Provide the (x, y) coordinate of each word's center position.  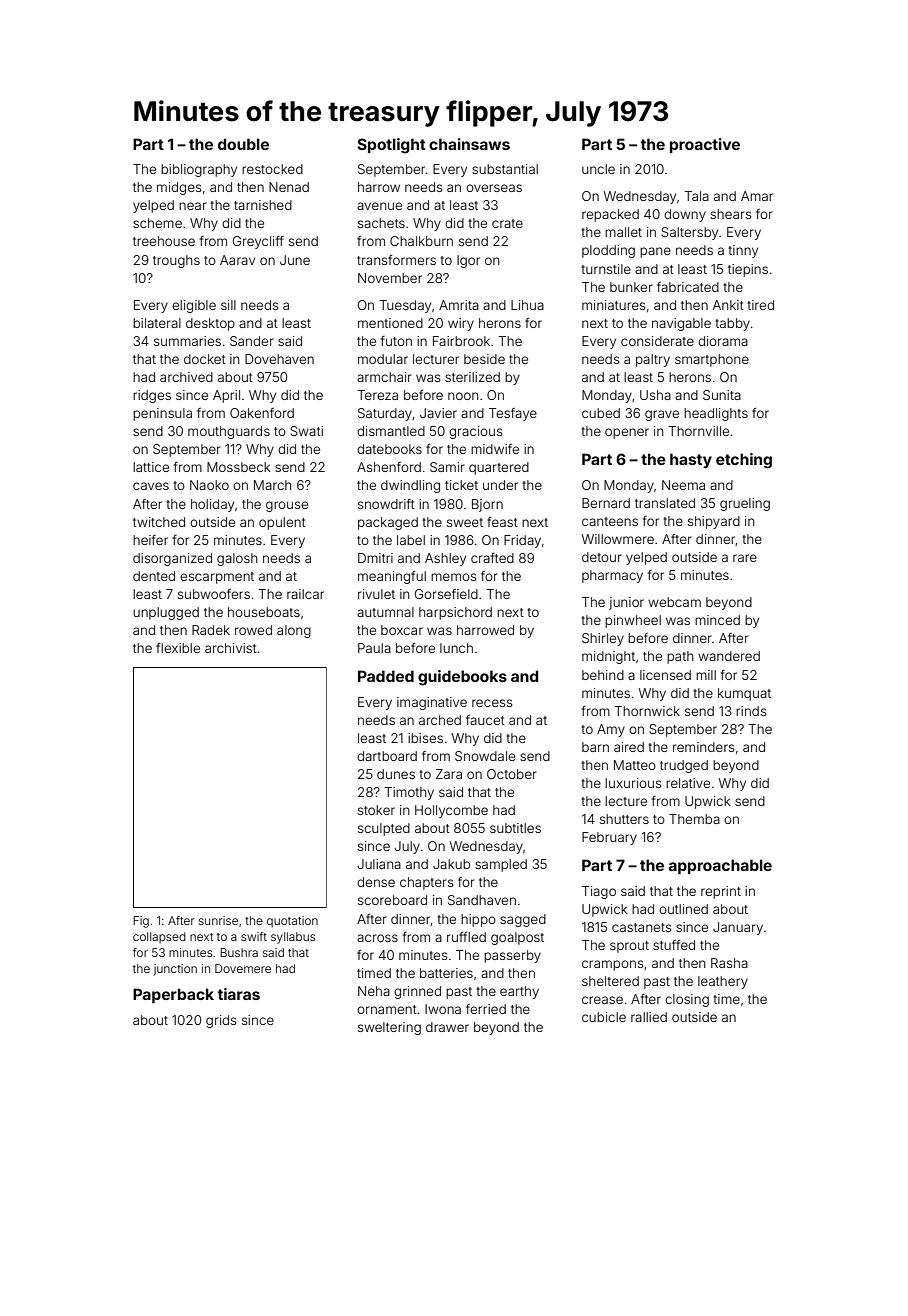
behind (603, 675)
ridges (152, 396)
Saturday (385, 414)
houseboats (264, 612)
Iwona (443, 1009)
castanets (641, 927)
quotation (292, 922)
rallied (649, 1017)
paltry (653, 360)
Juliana (379, 864)
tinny (743, 251)
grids (221, 1021)
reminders (703, 747)
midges (179, 188)
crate (507, 223)
